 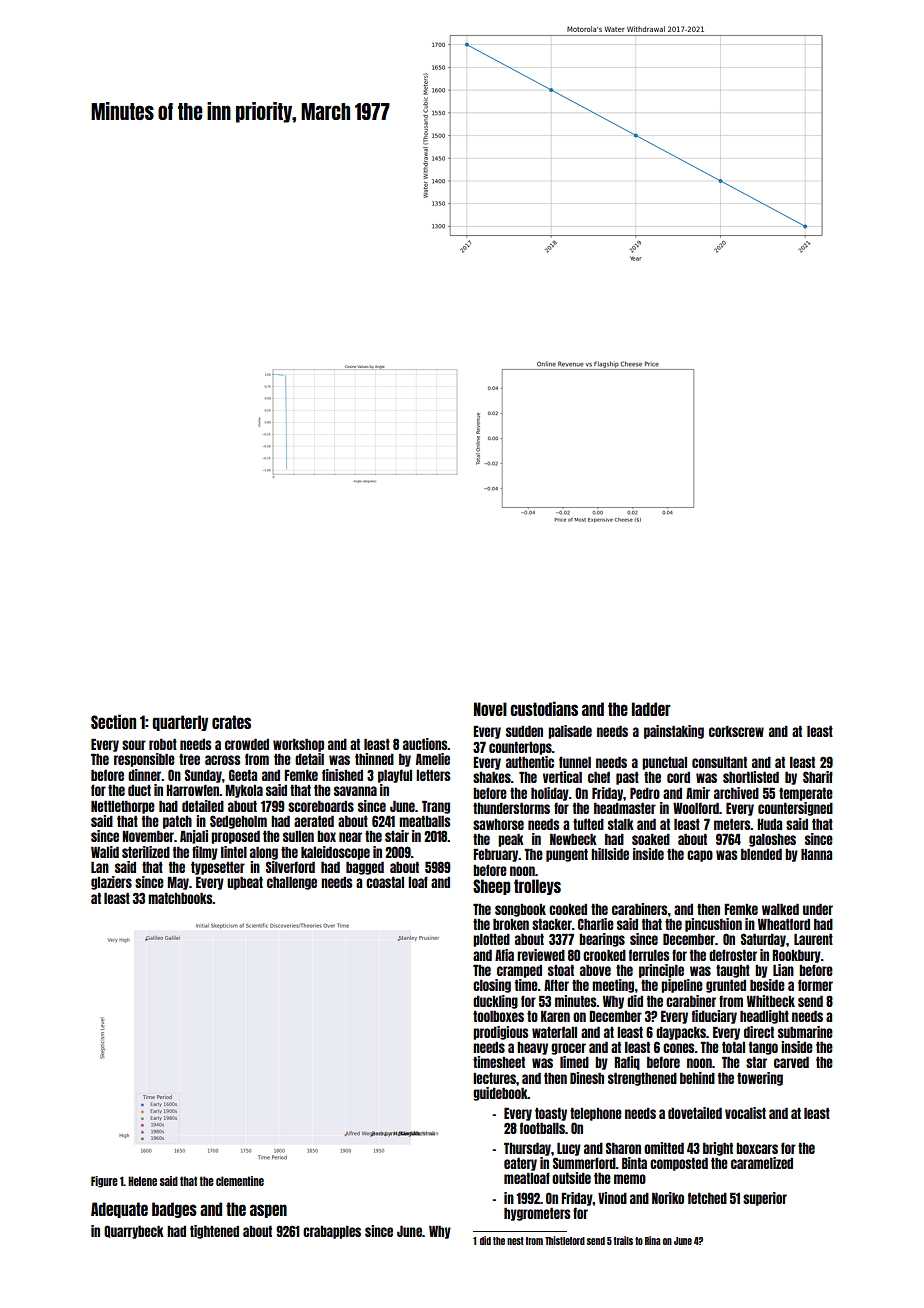 I want to click on coastal, so click(x=385, y=882).
